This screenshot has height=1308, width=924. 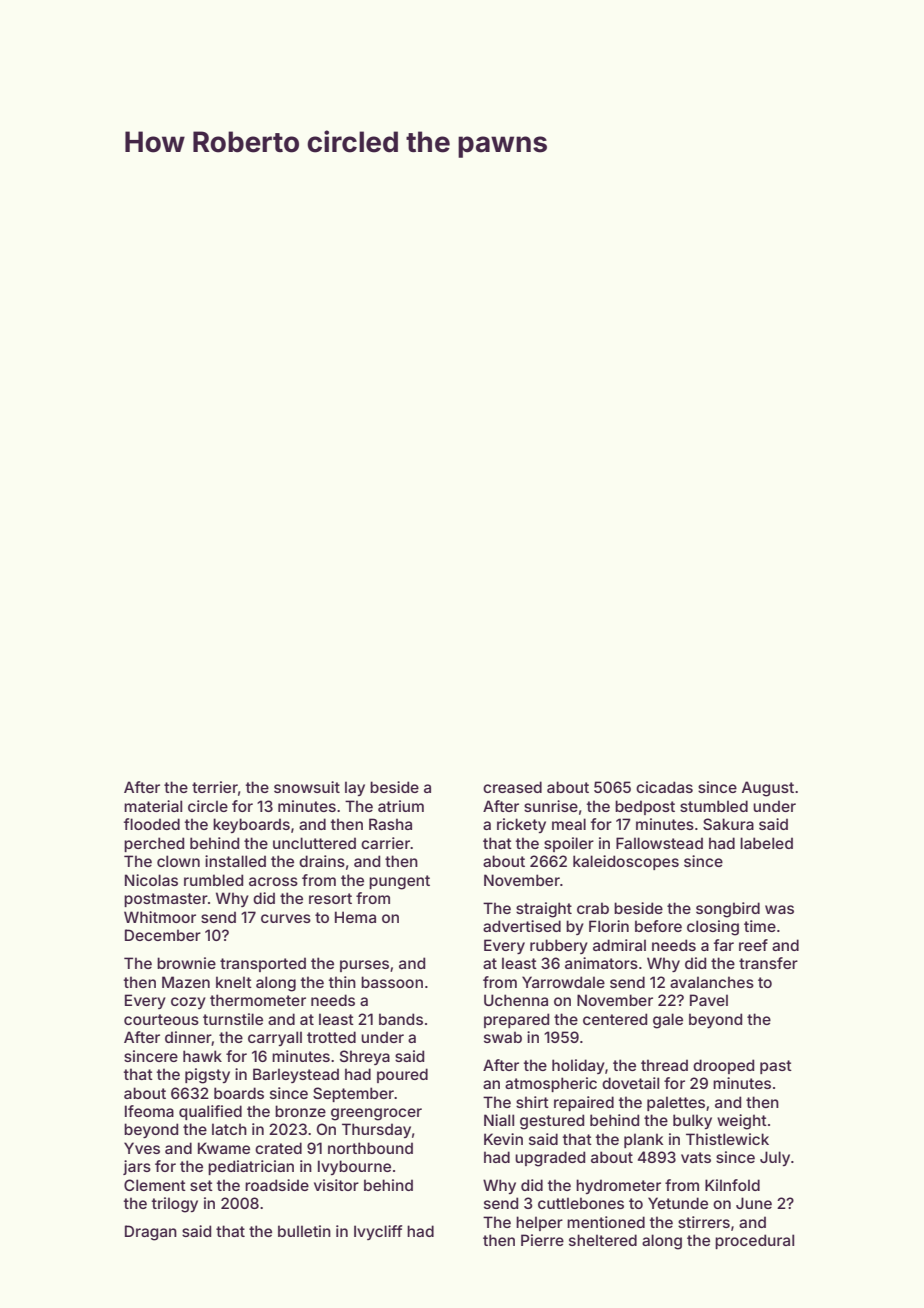 What do you see at coordinates (202, 1056) in the screenshot?
I see `hawk` at bounding box center [202, 1056].
